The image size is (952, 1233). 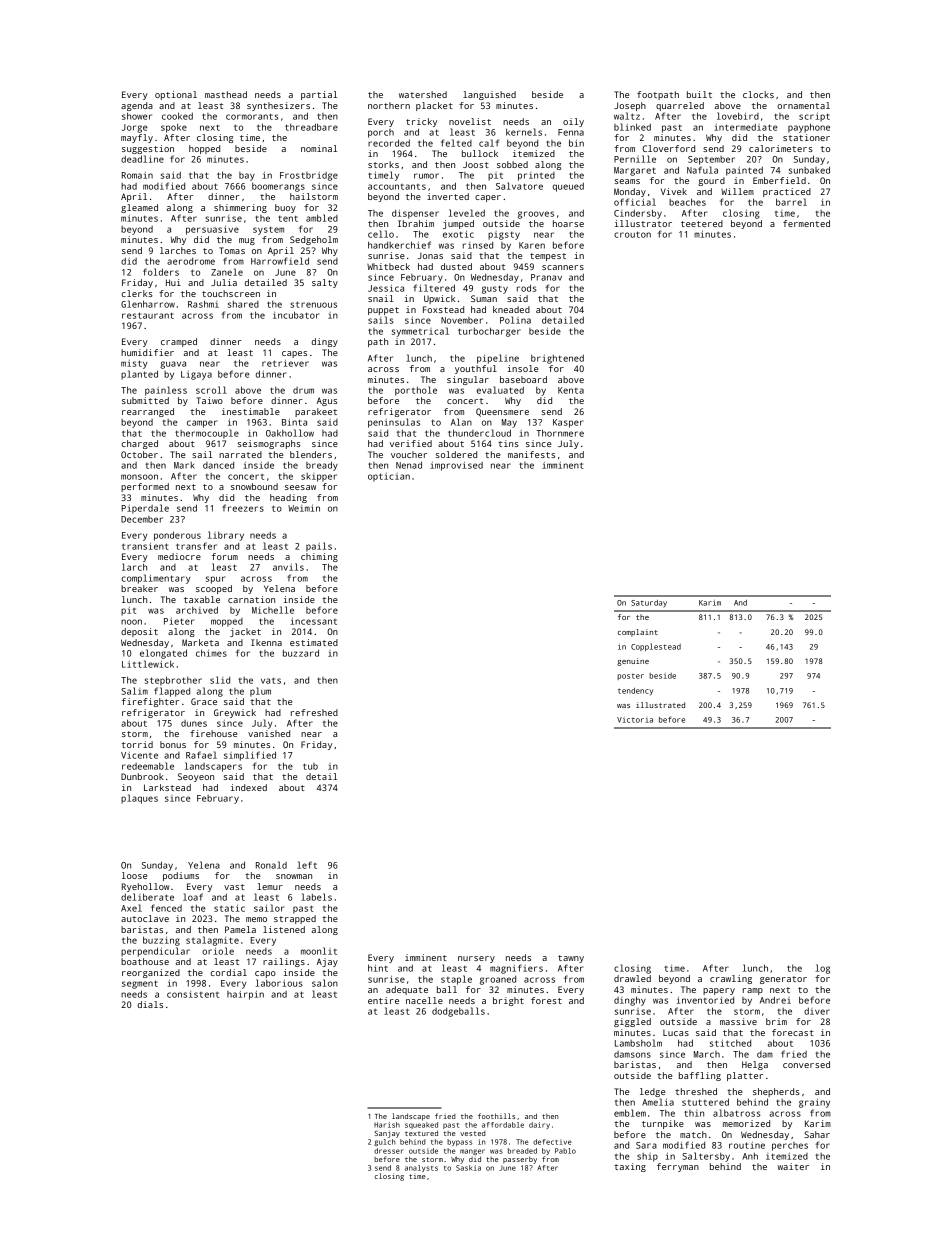 What do you see at coordinates (502, 412) in the screenshot?
I see `Queensmere` at bounding box center [502, 412].
